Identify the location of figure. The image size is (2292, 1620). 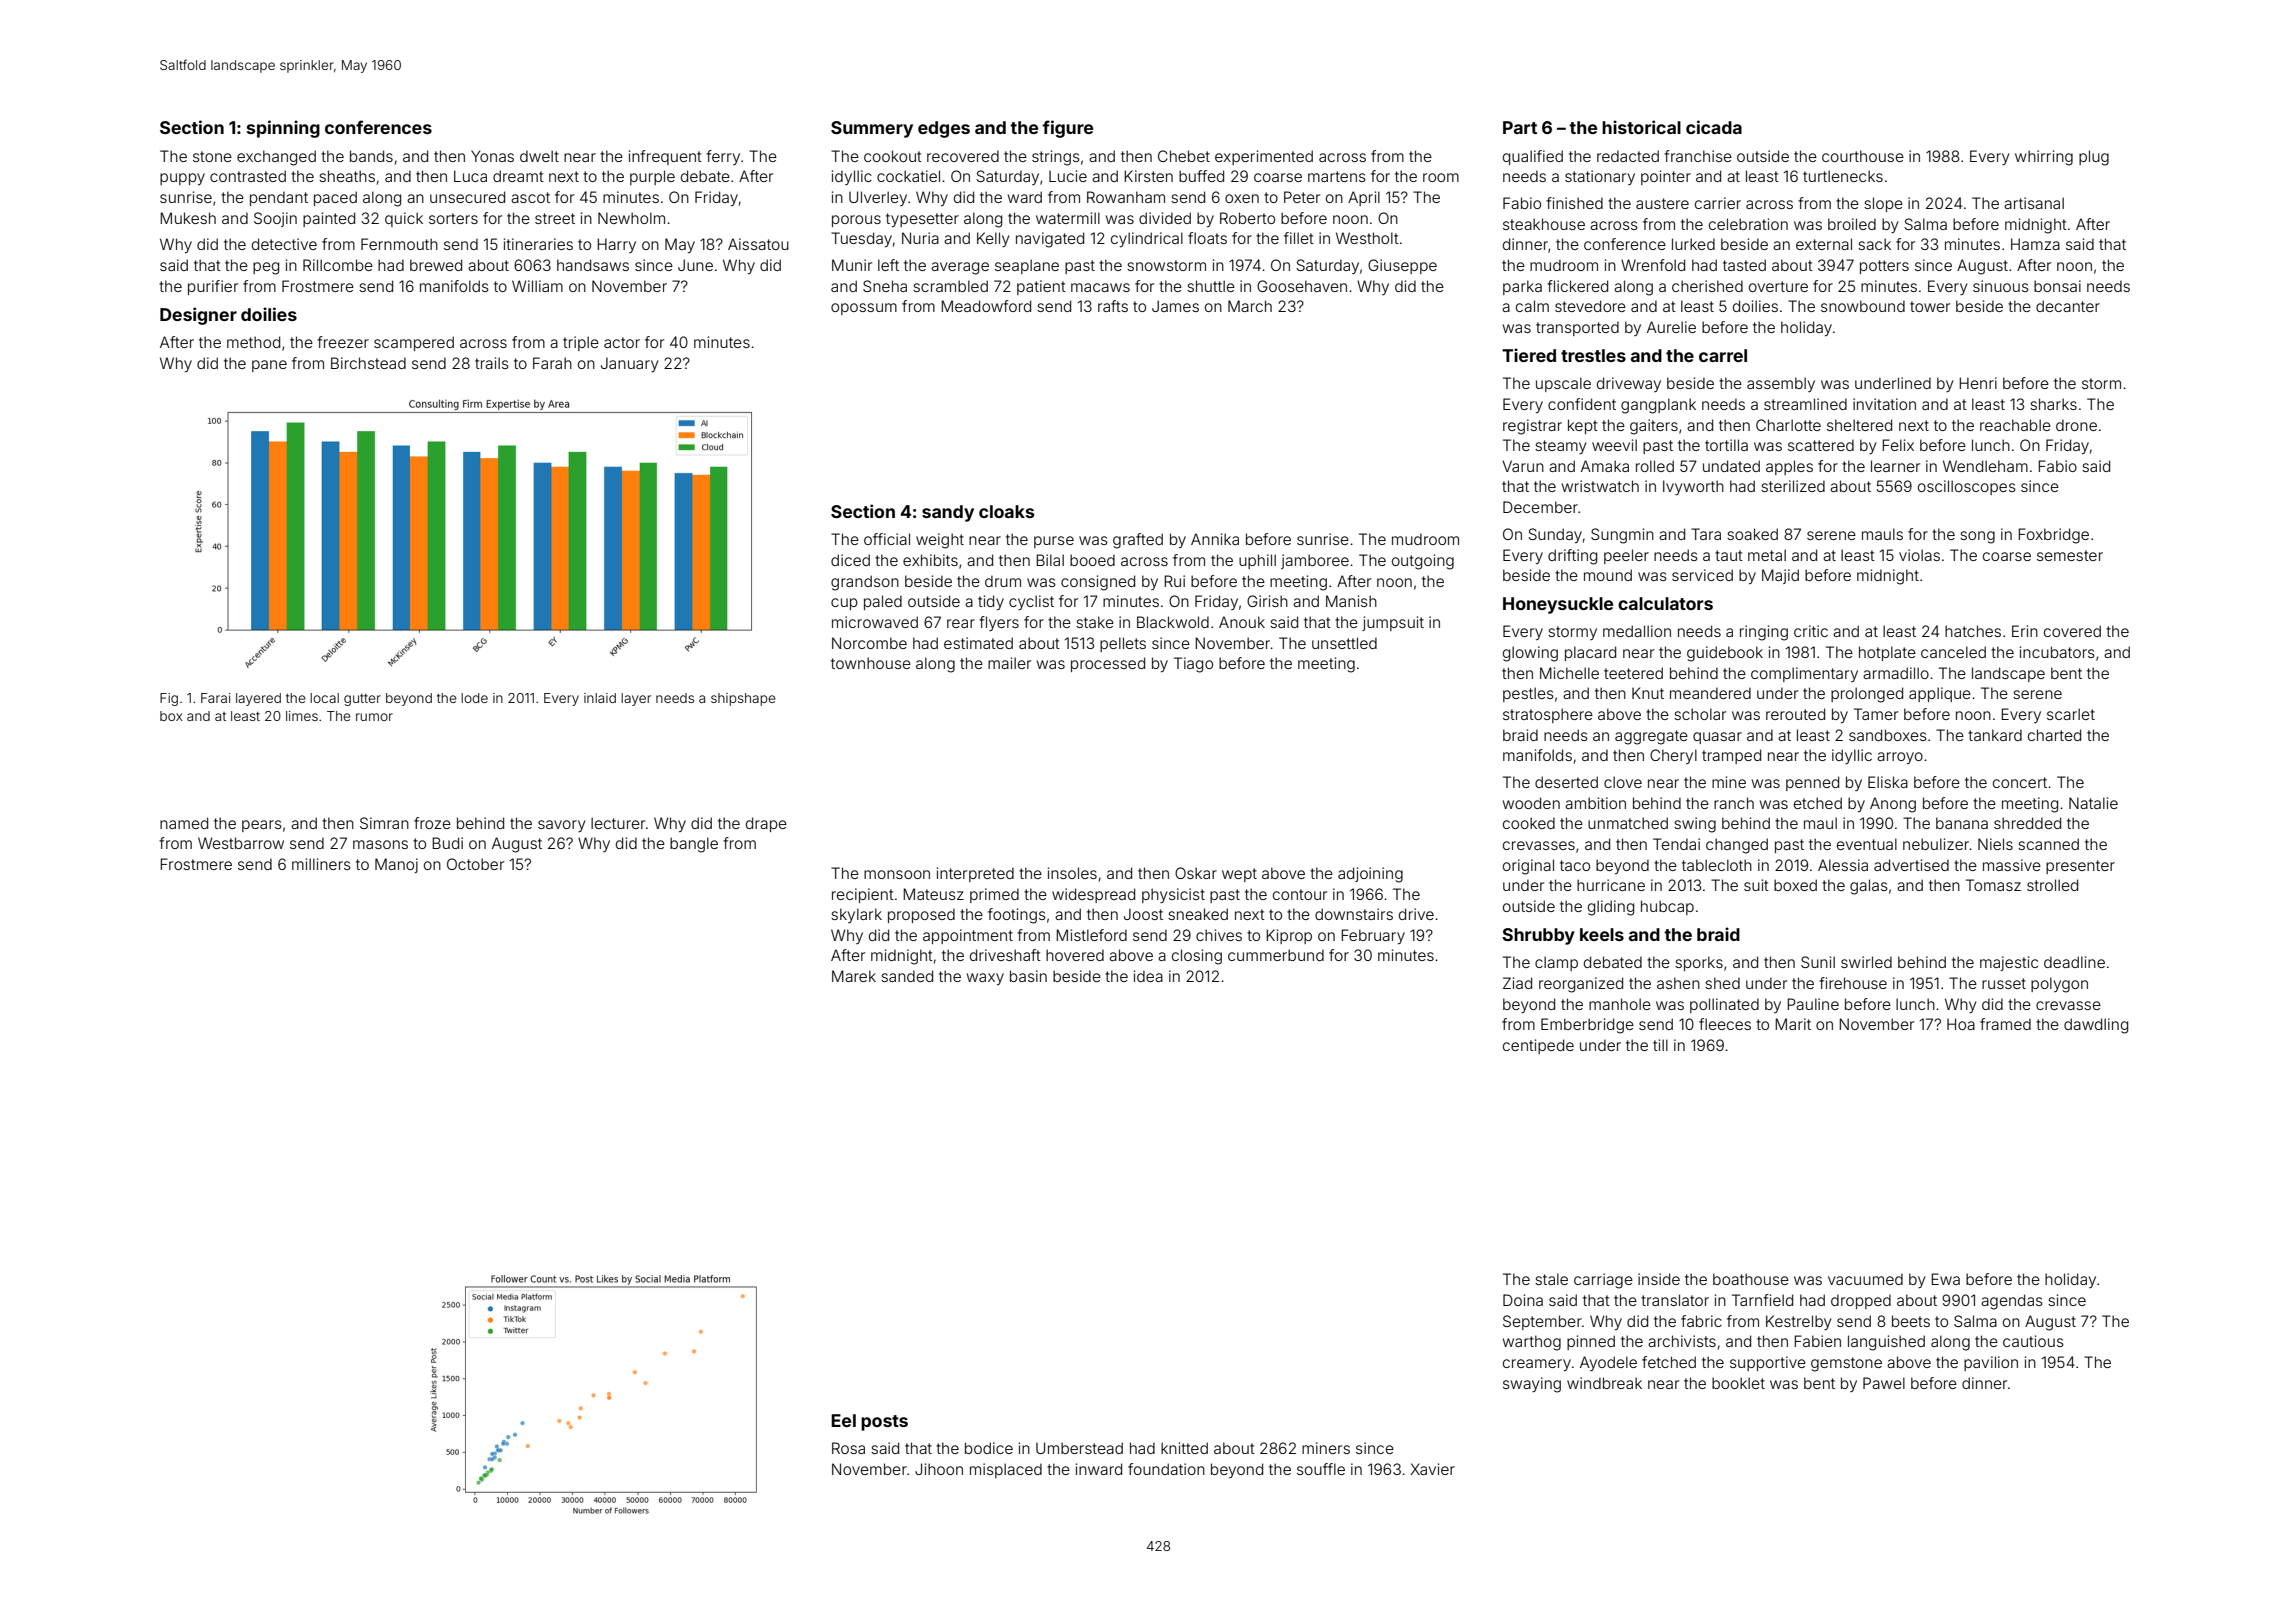
(1067, 129).
